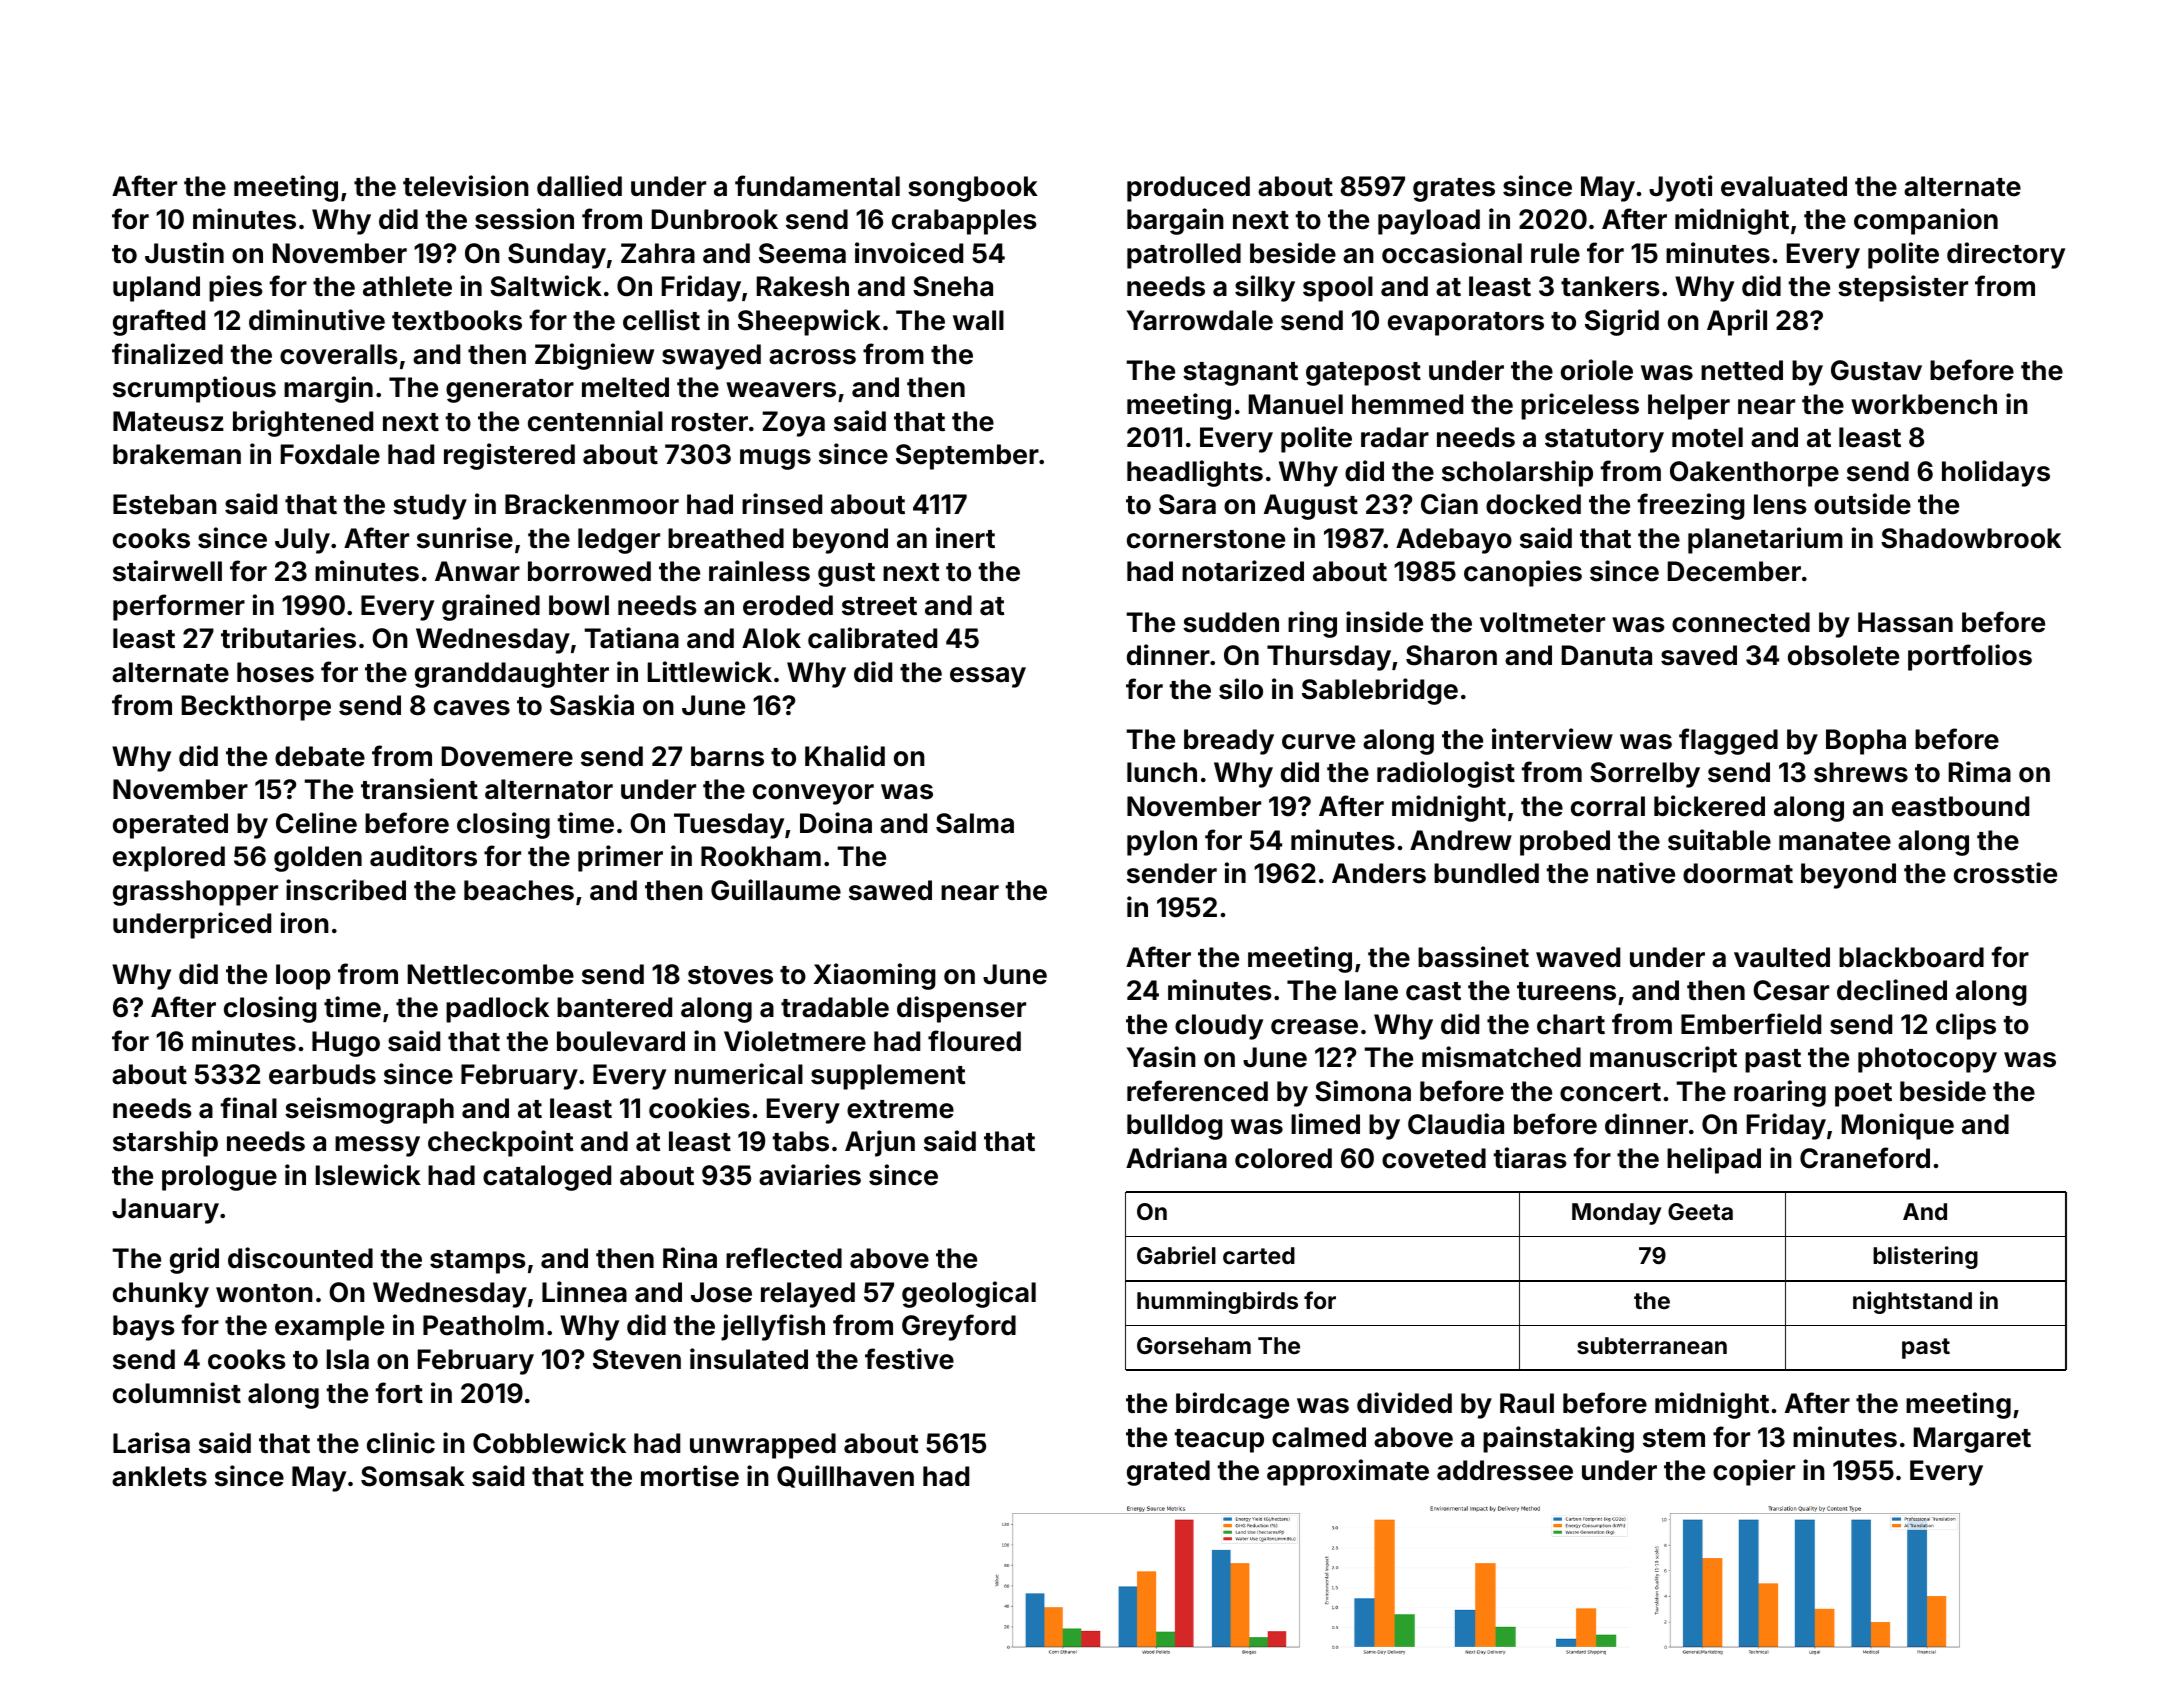 This screenshot has width=2178, height=1683. I want to click on weavers, so click(781, 390).
